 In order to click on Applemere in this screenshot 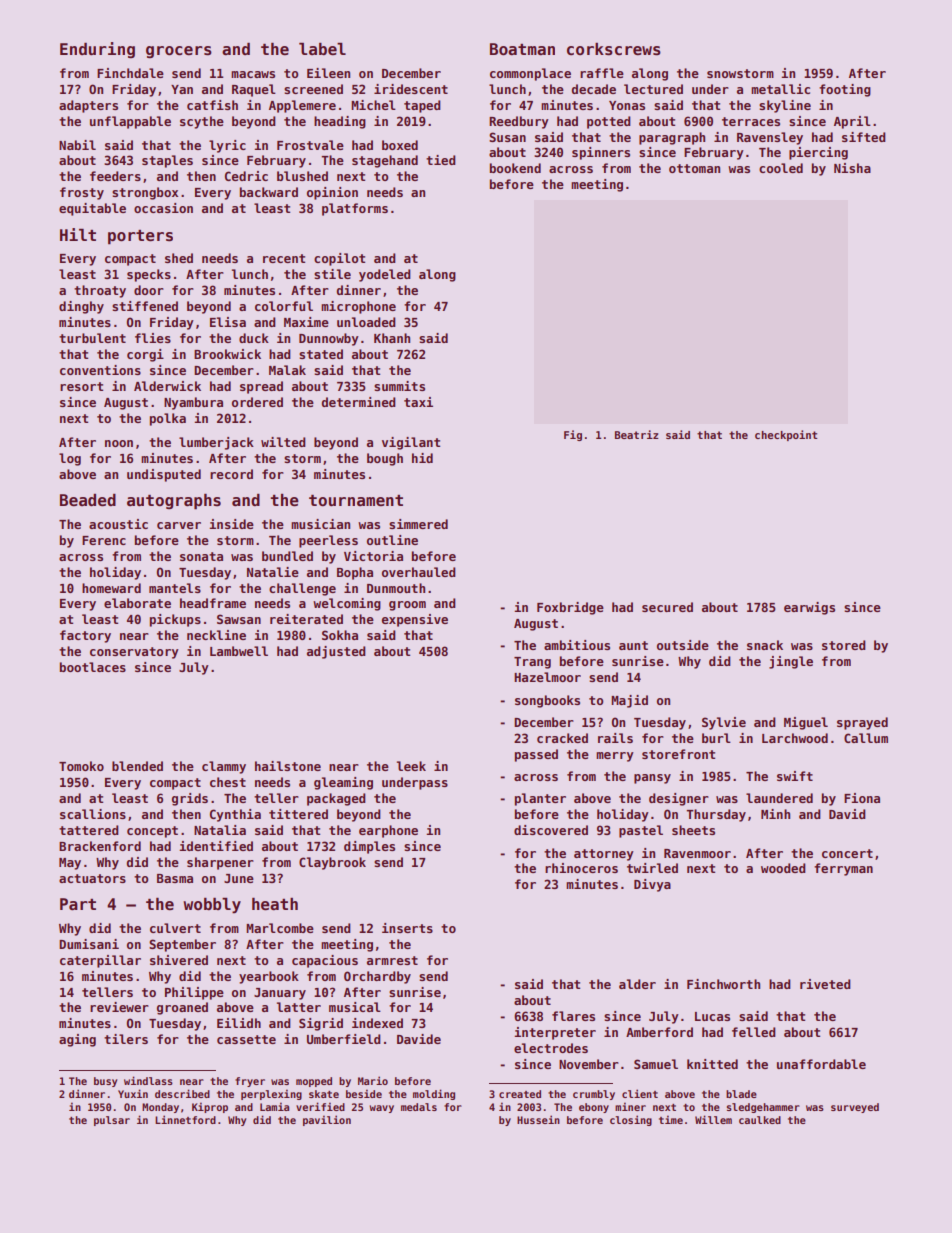, I will do `click(302, 106)`.
